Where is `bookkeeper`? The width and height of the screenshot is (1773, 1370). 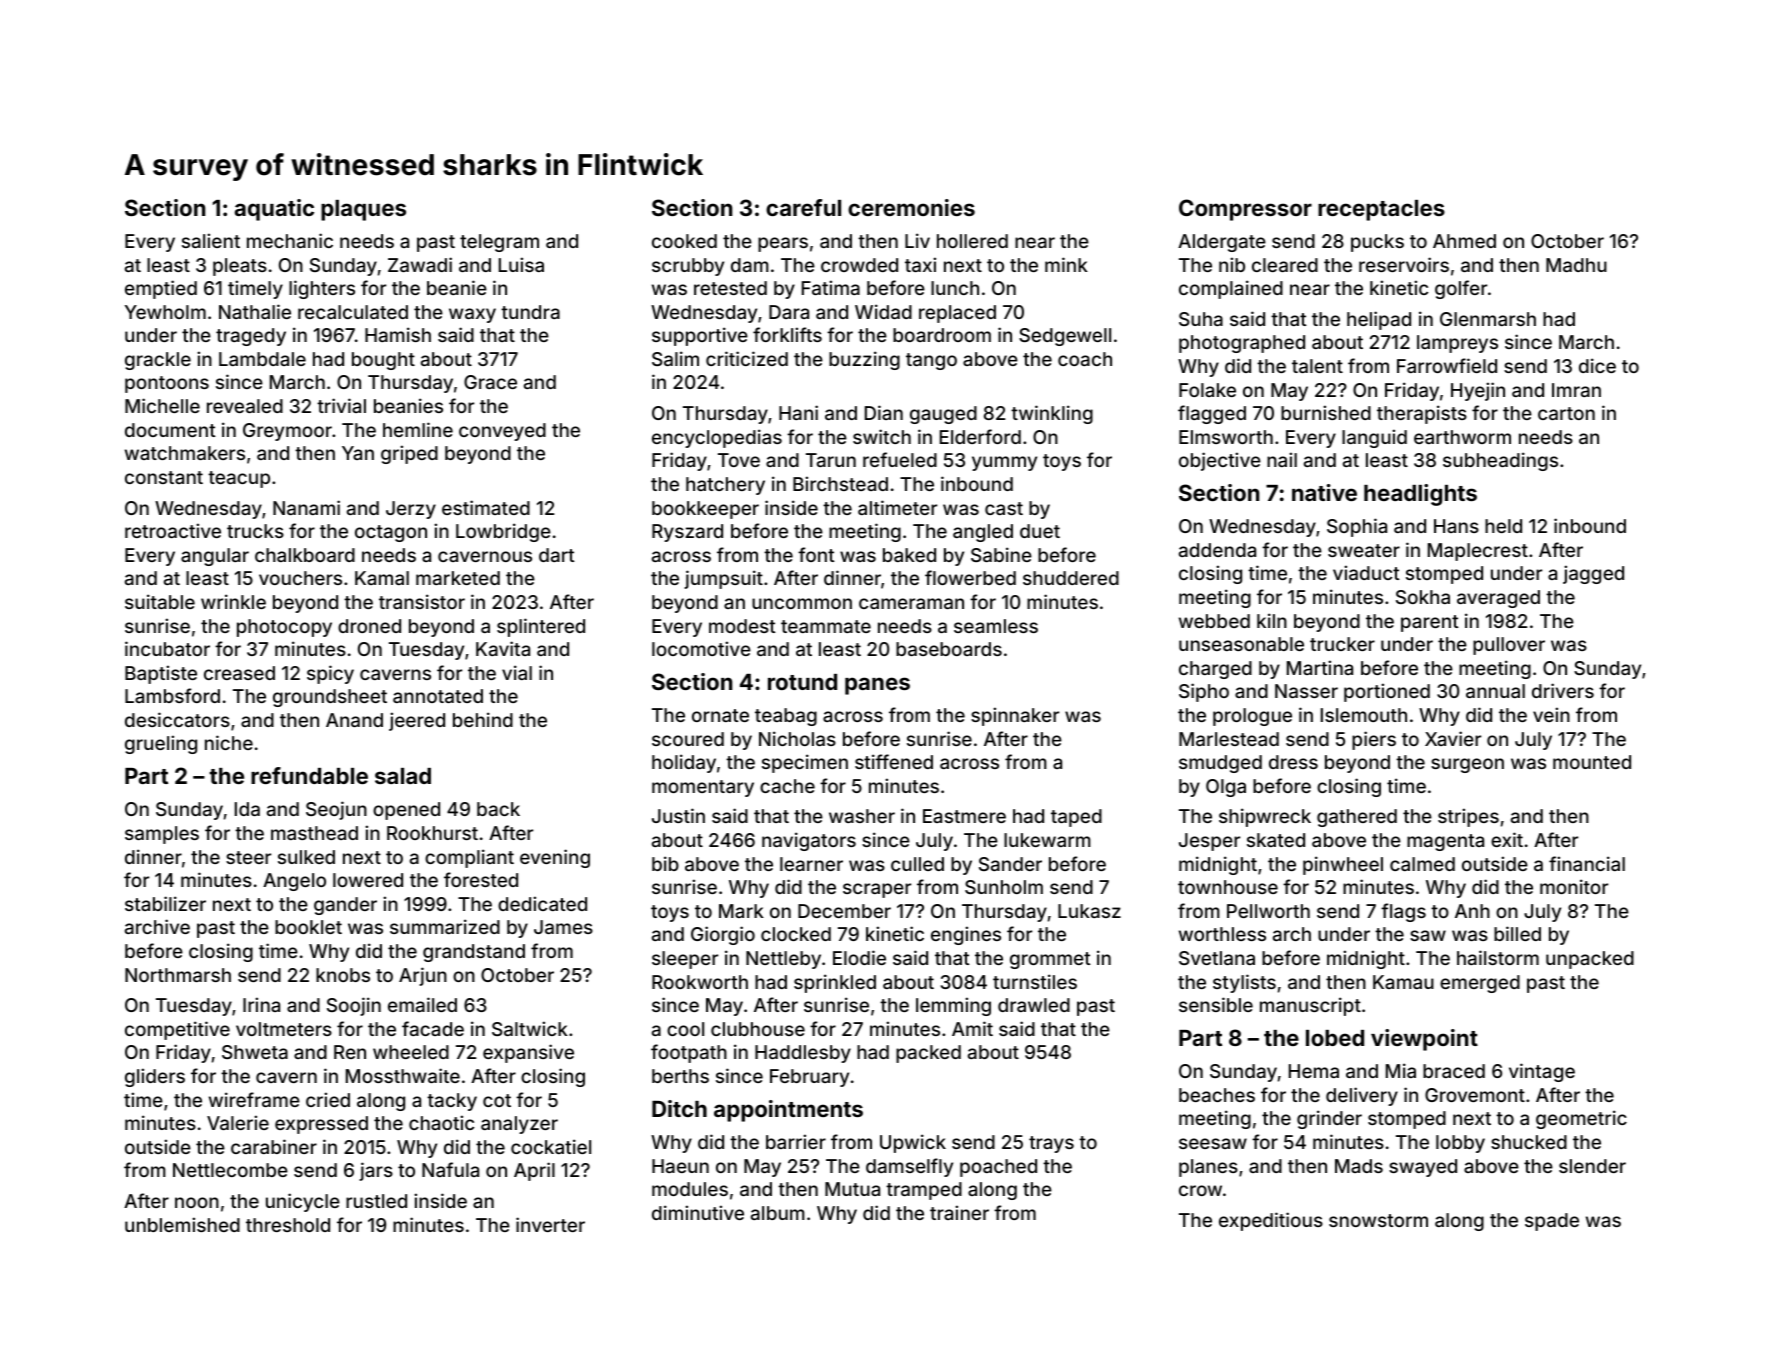 bookkeeper is located at coordinates (705, 510).
